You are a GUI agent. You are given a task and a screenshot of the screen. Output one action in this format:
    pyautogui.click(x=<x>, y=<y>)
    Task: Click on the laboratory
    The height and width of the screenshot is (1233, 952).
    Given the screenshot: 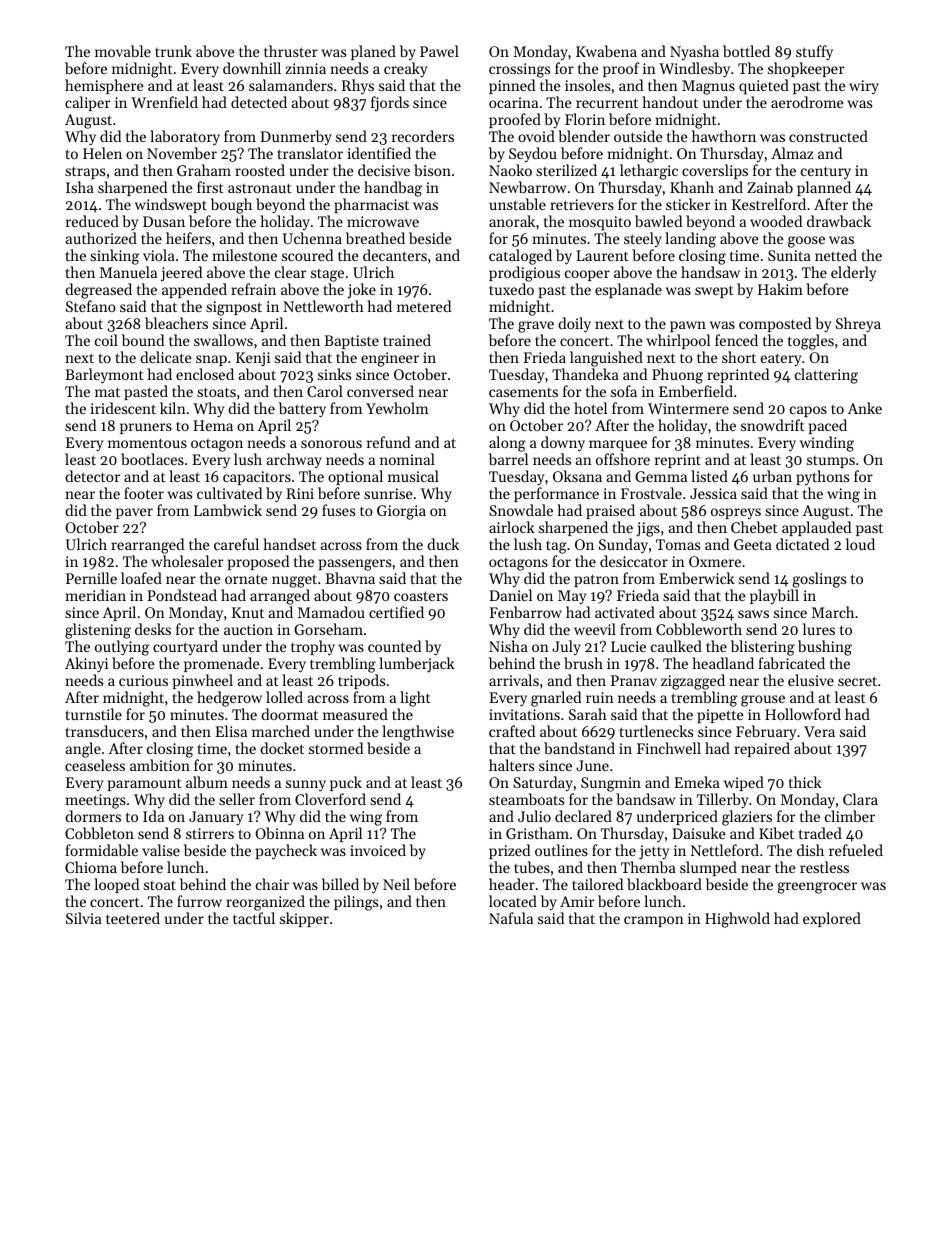 What is the action you would take?
    pyautogui.click(x=185, y=138)
